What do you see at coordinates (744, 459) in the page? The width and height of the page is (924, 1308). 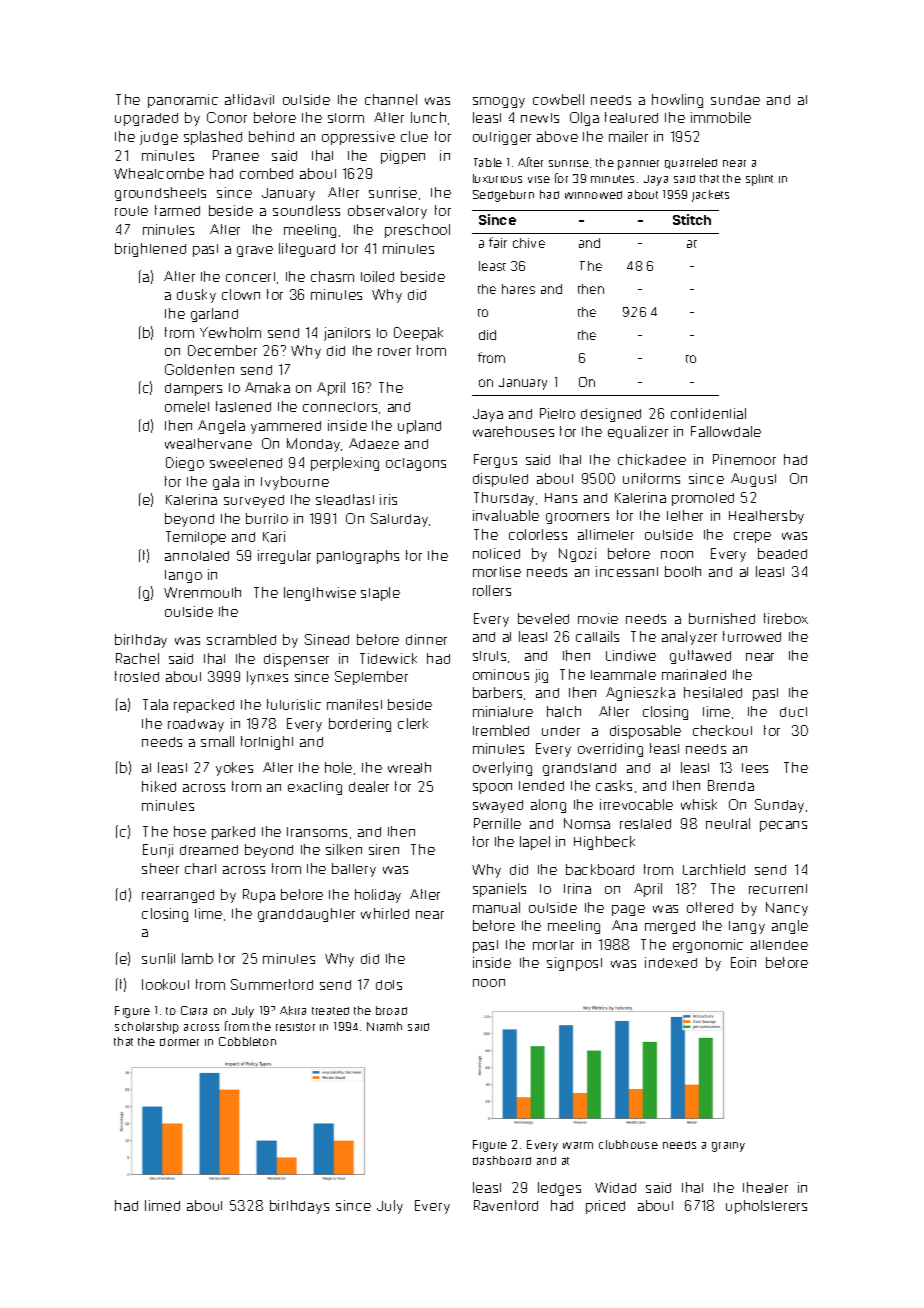 I see `Pinemoor` at bounding box center [744, 459].
